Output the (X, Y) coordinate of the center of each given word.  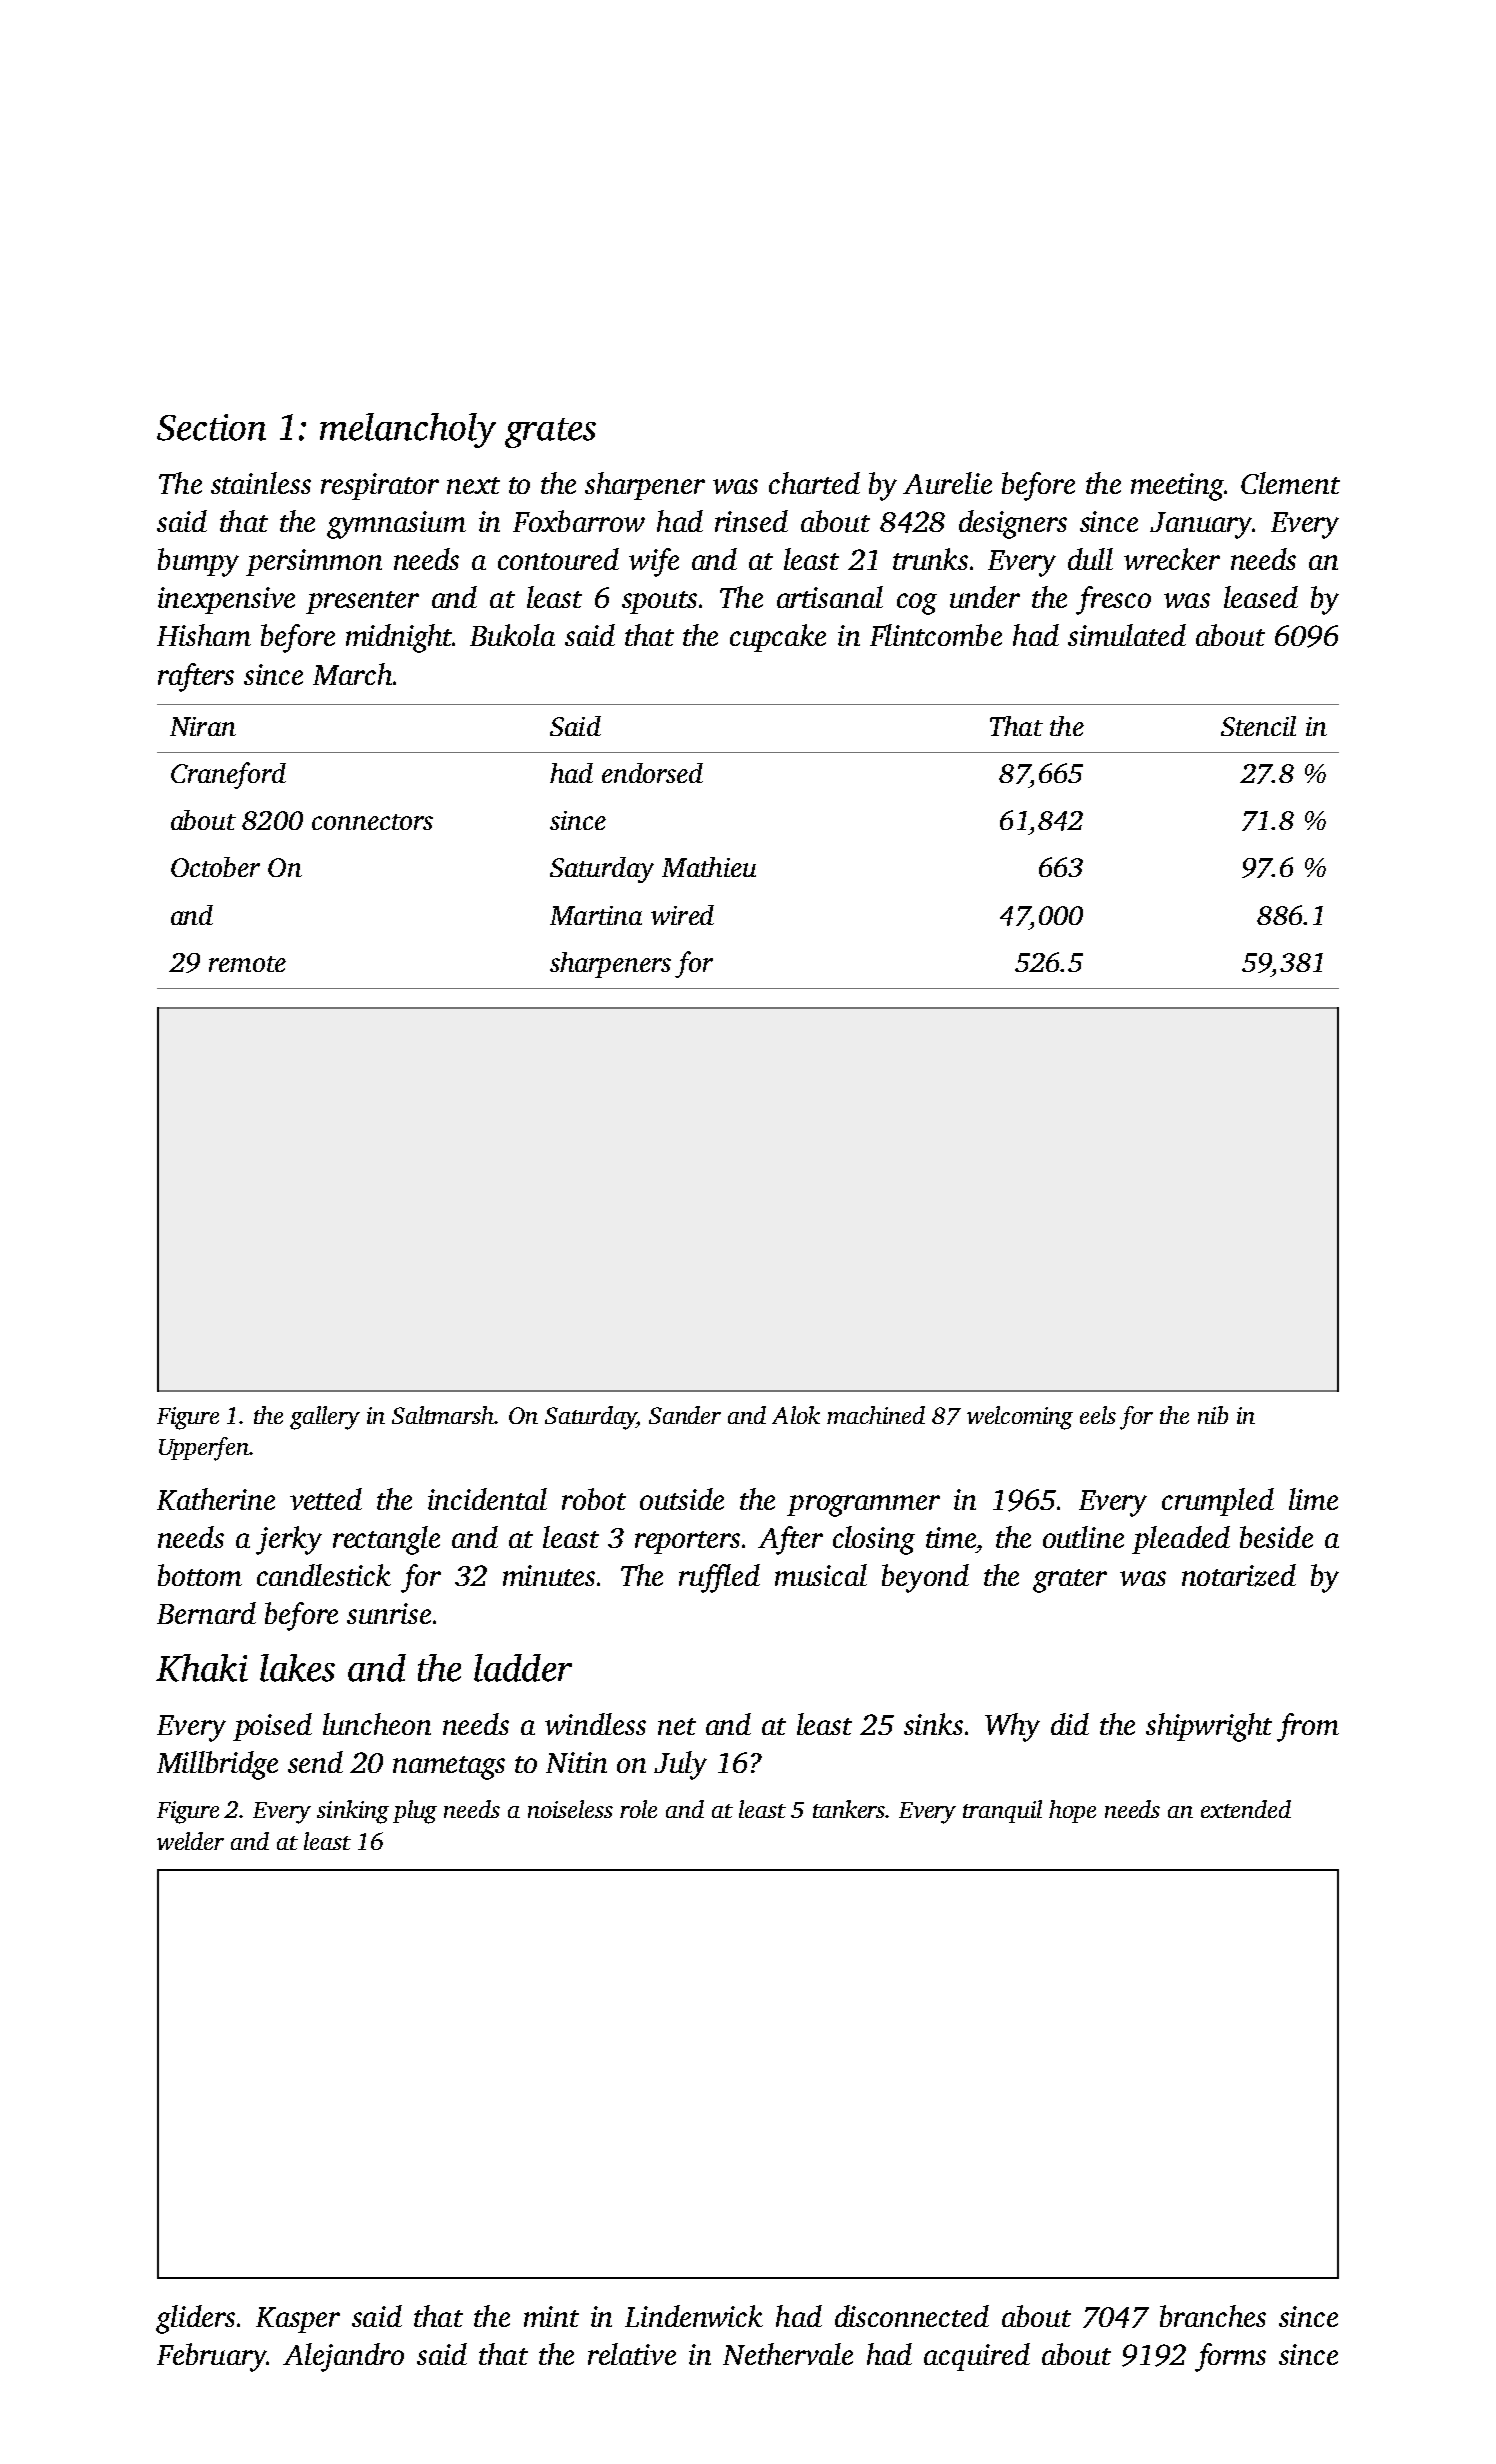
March (352, 674)
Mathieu (709, 867)
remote (247, 964)
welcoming (1020, 1418)
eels (1098, 1415)
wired (682, 915)
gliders (195, 2319)
